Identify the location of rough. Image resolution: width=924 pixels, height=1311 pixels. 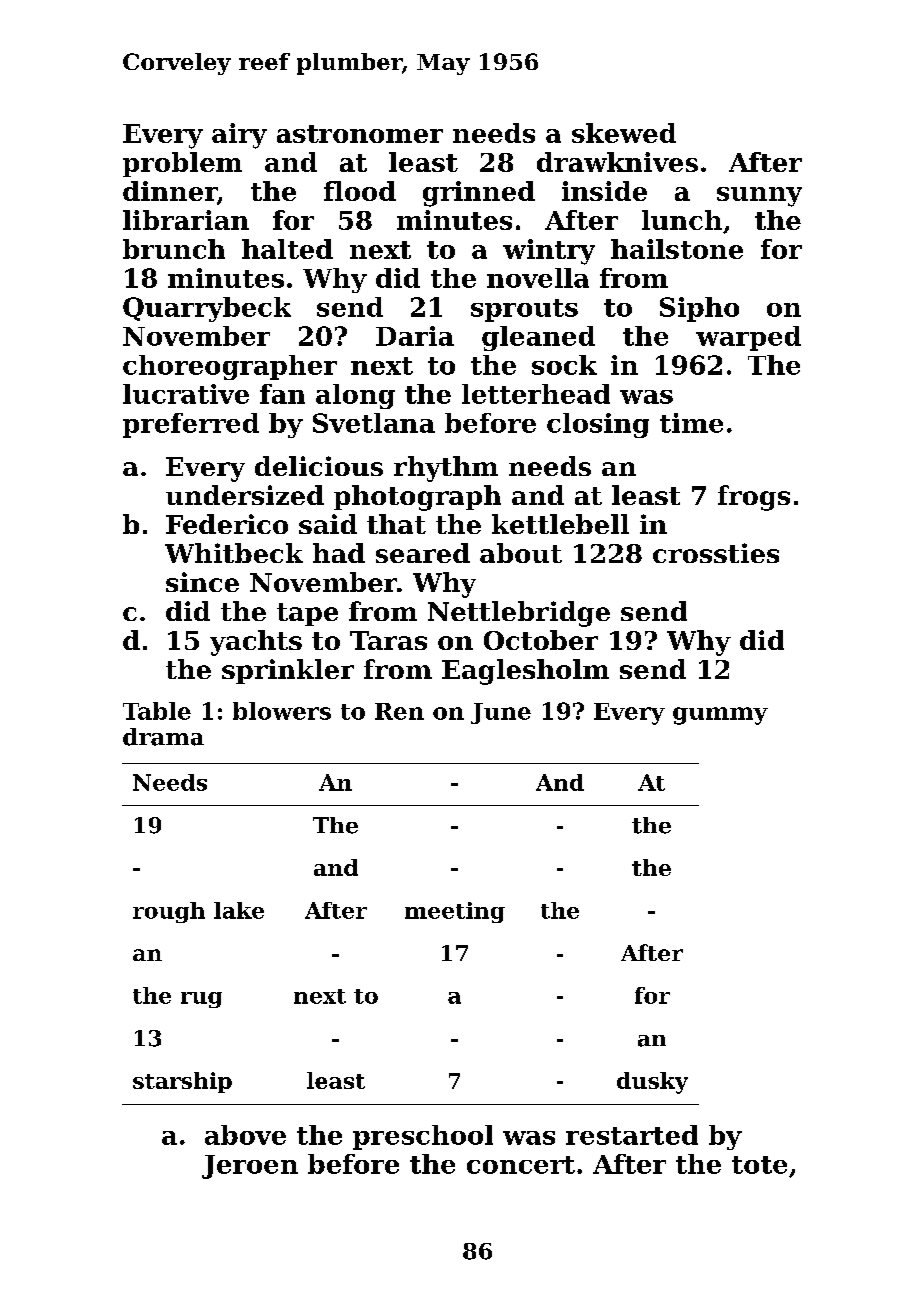
(169, 912).
